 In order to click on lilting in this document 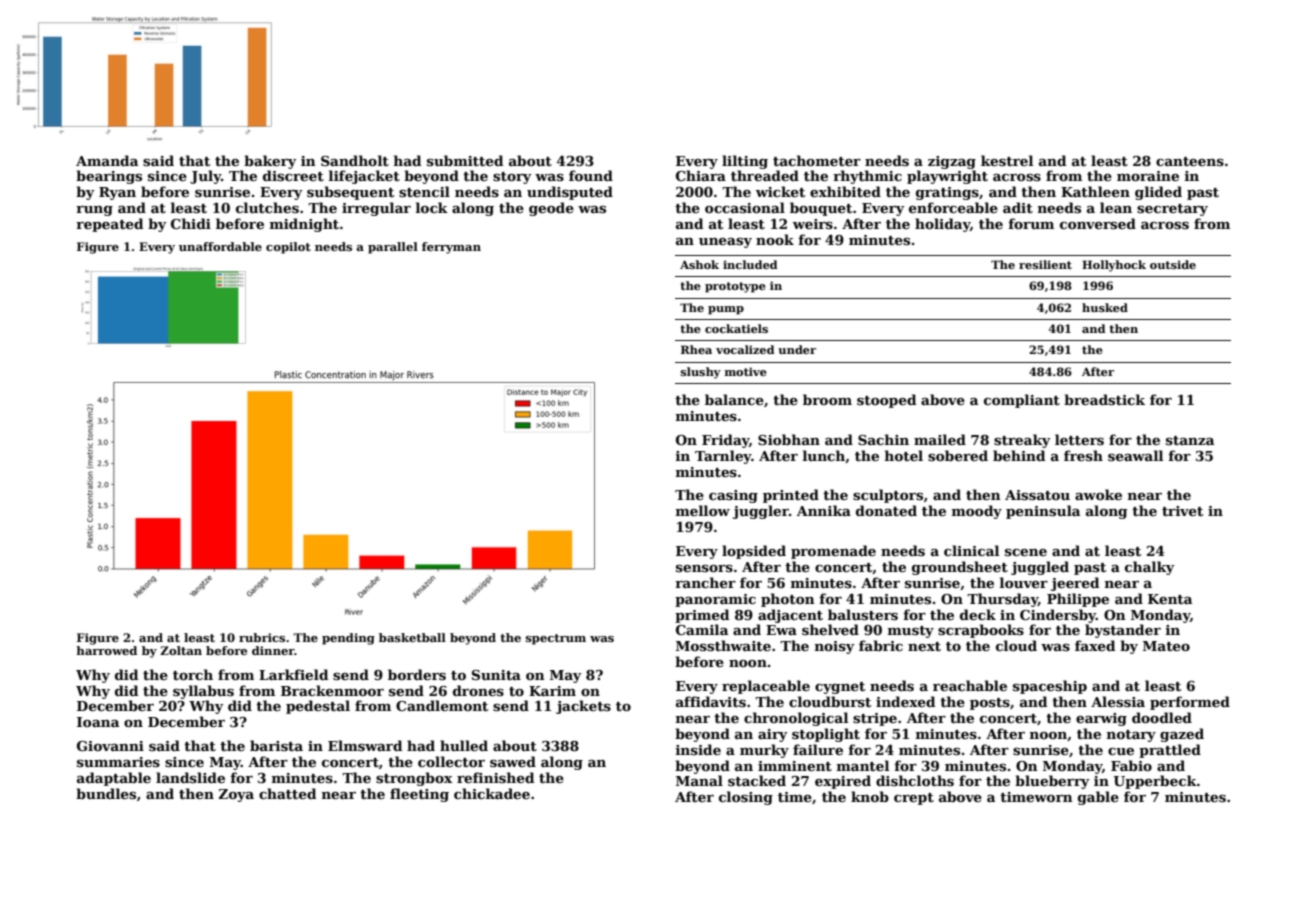, I will do `click(745, 162)`.
